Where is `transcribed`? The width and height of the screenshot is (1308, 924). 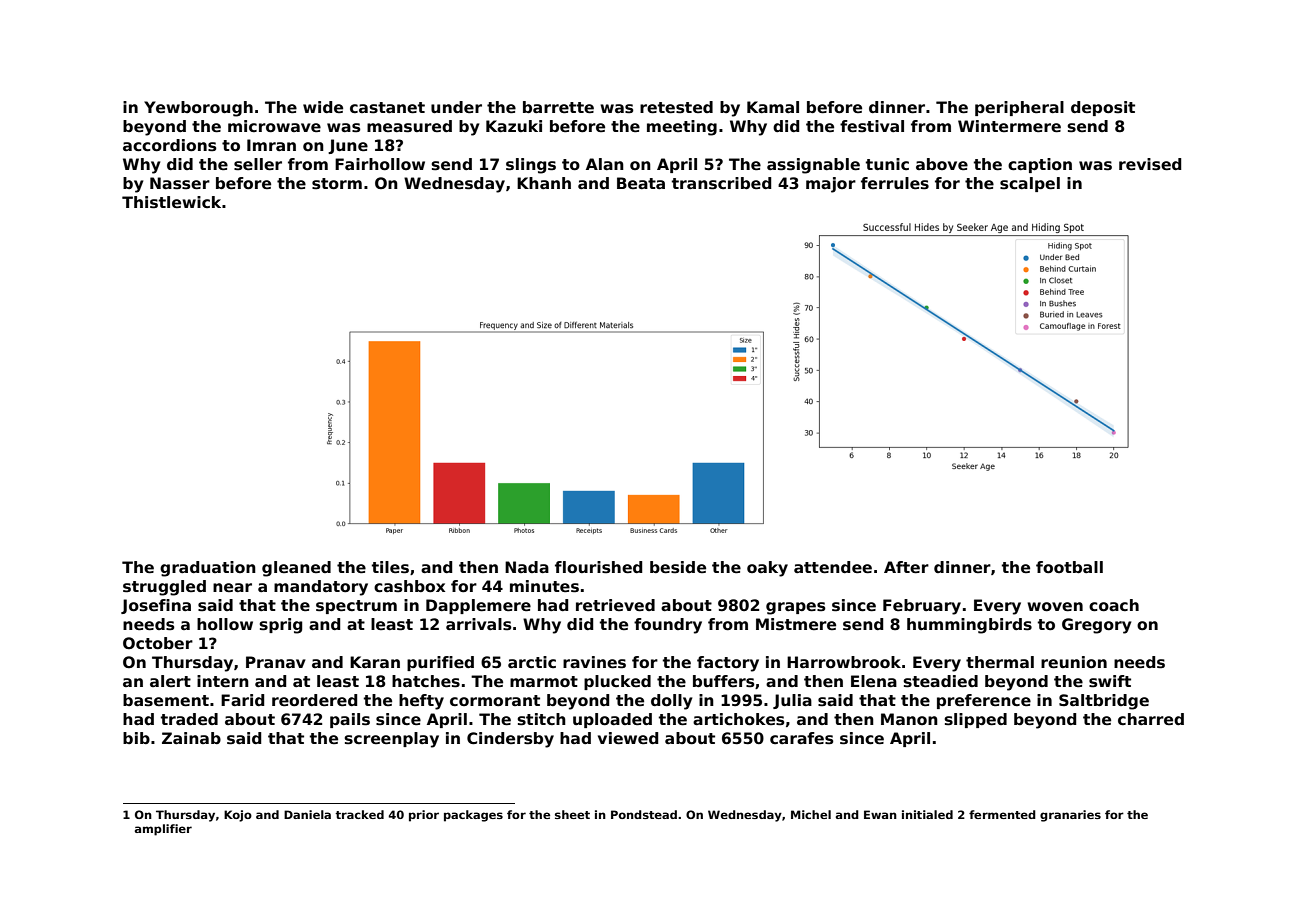 transcribed is located at coordinates (721, 183).
